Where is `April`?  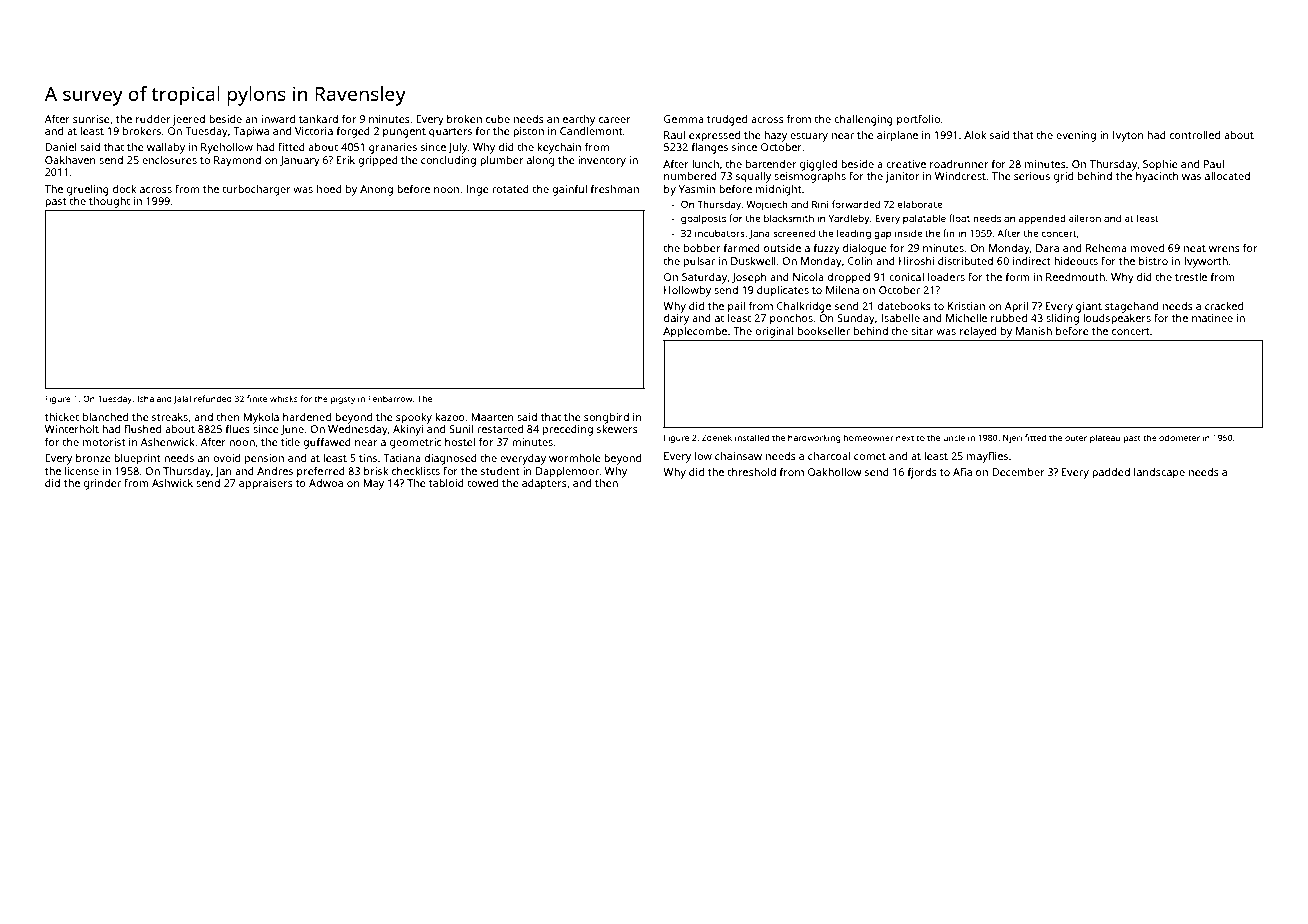
April is located at coordinates (1016, 307).
